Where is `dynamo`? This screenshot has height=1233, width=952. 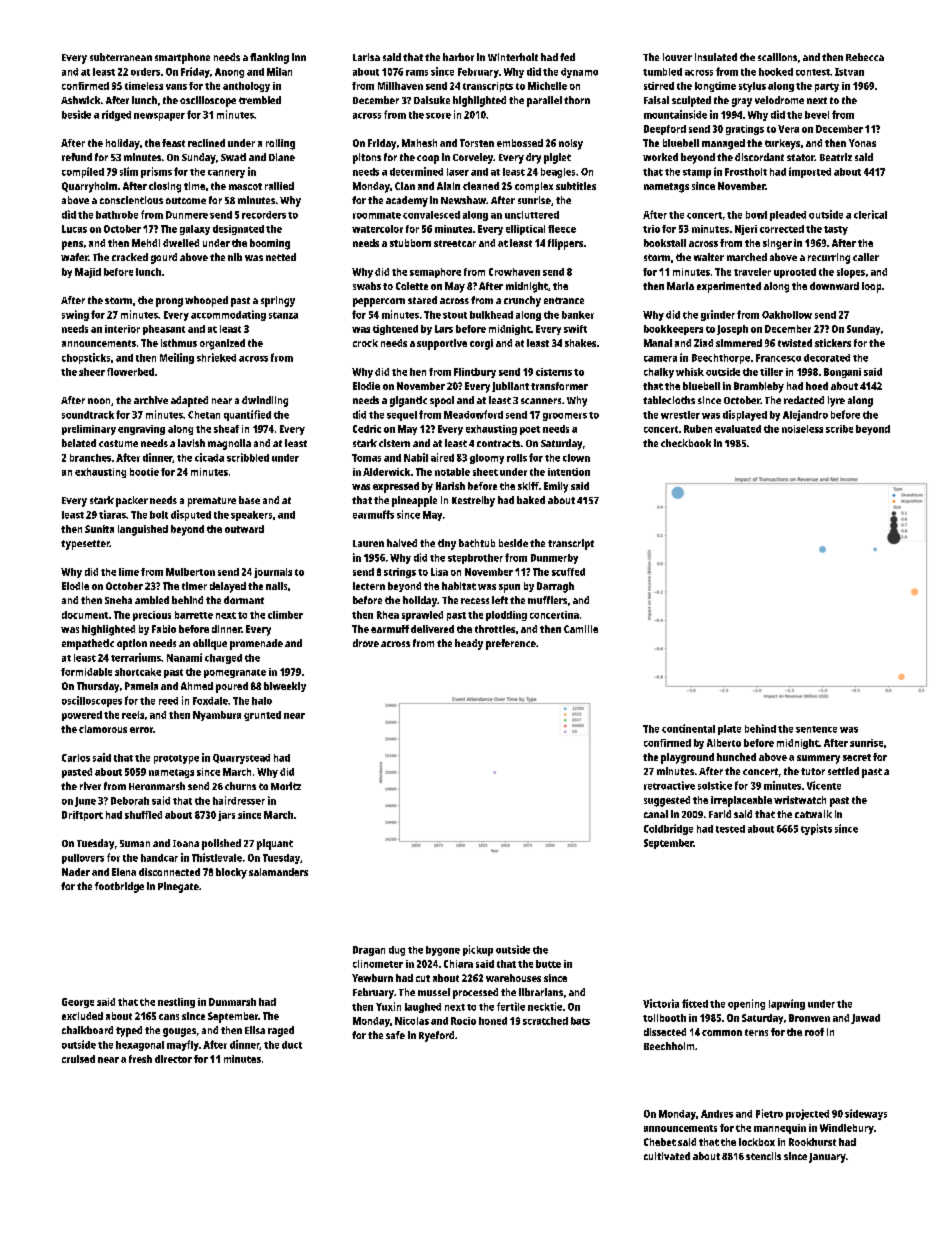 dynamo is located at coordinates (579, 73).
